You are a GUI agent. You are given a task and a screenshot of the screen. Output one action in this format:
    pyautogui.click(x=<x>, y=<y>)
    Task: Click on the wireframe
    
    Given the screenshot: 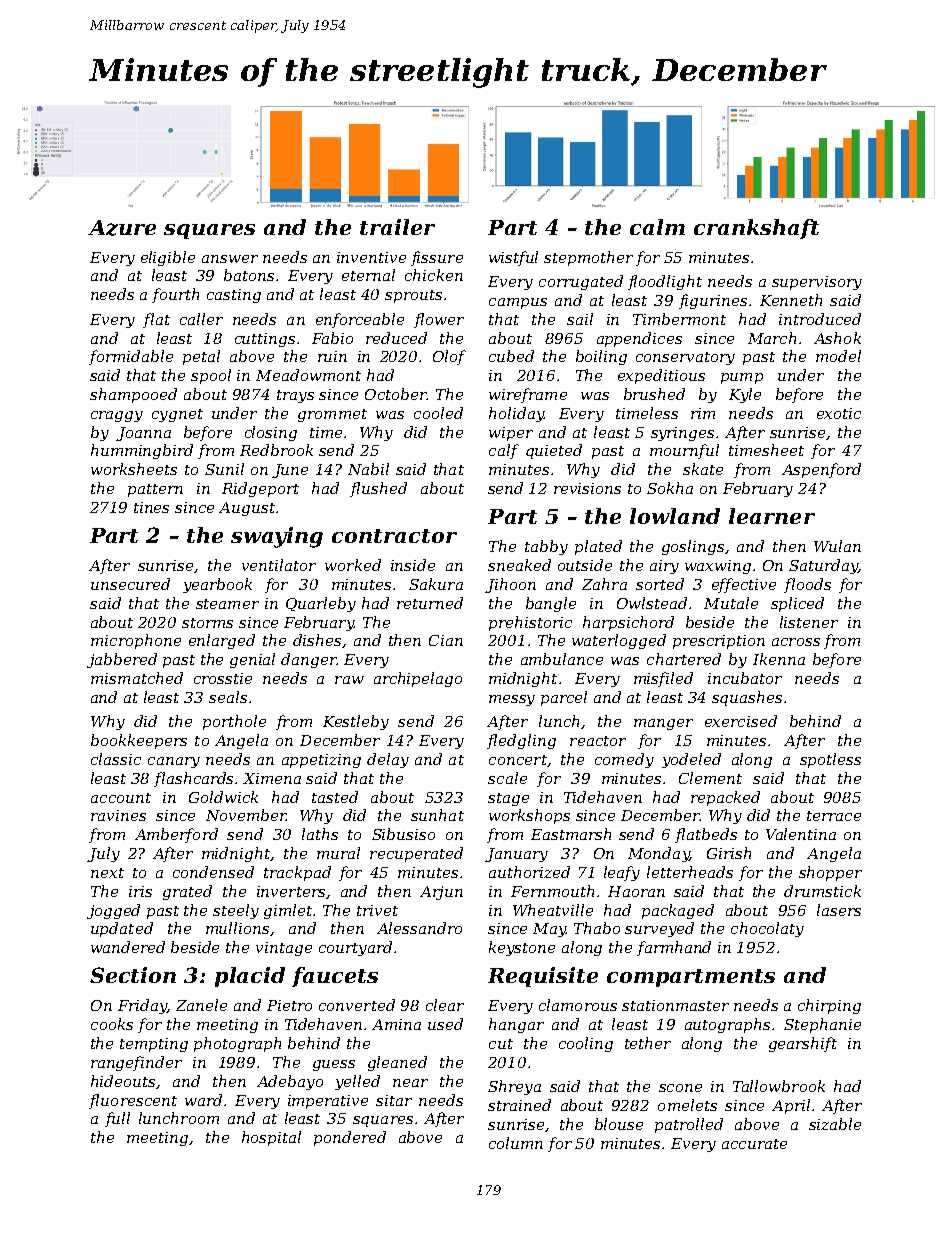 What is the action you would take?
    pyautogui.click(x=528, y=395)
